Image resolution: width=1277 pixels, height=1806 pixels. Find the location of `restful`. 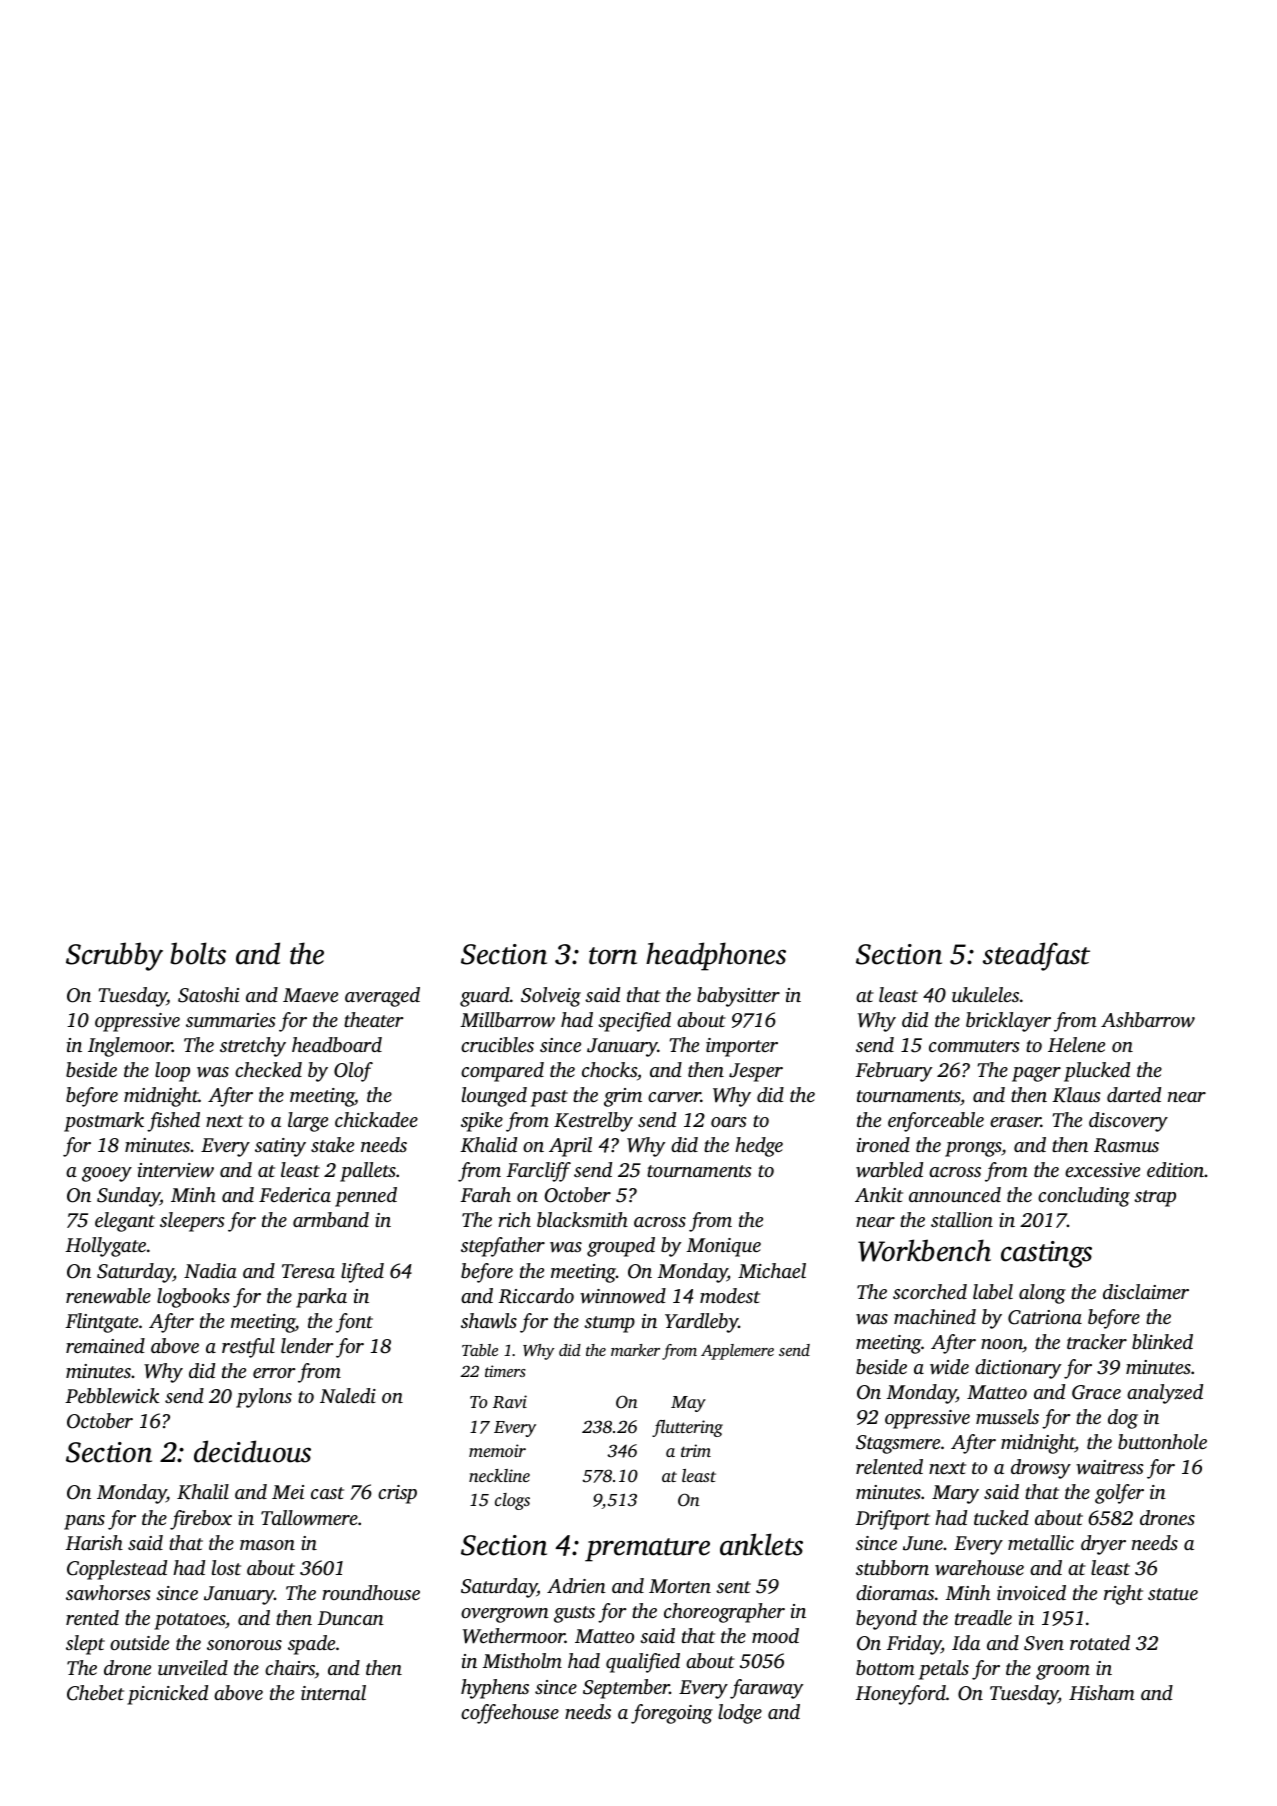

restful is located at coordinates (248, 1348).
